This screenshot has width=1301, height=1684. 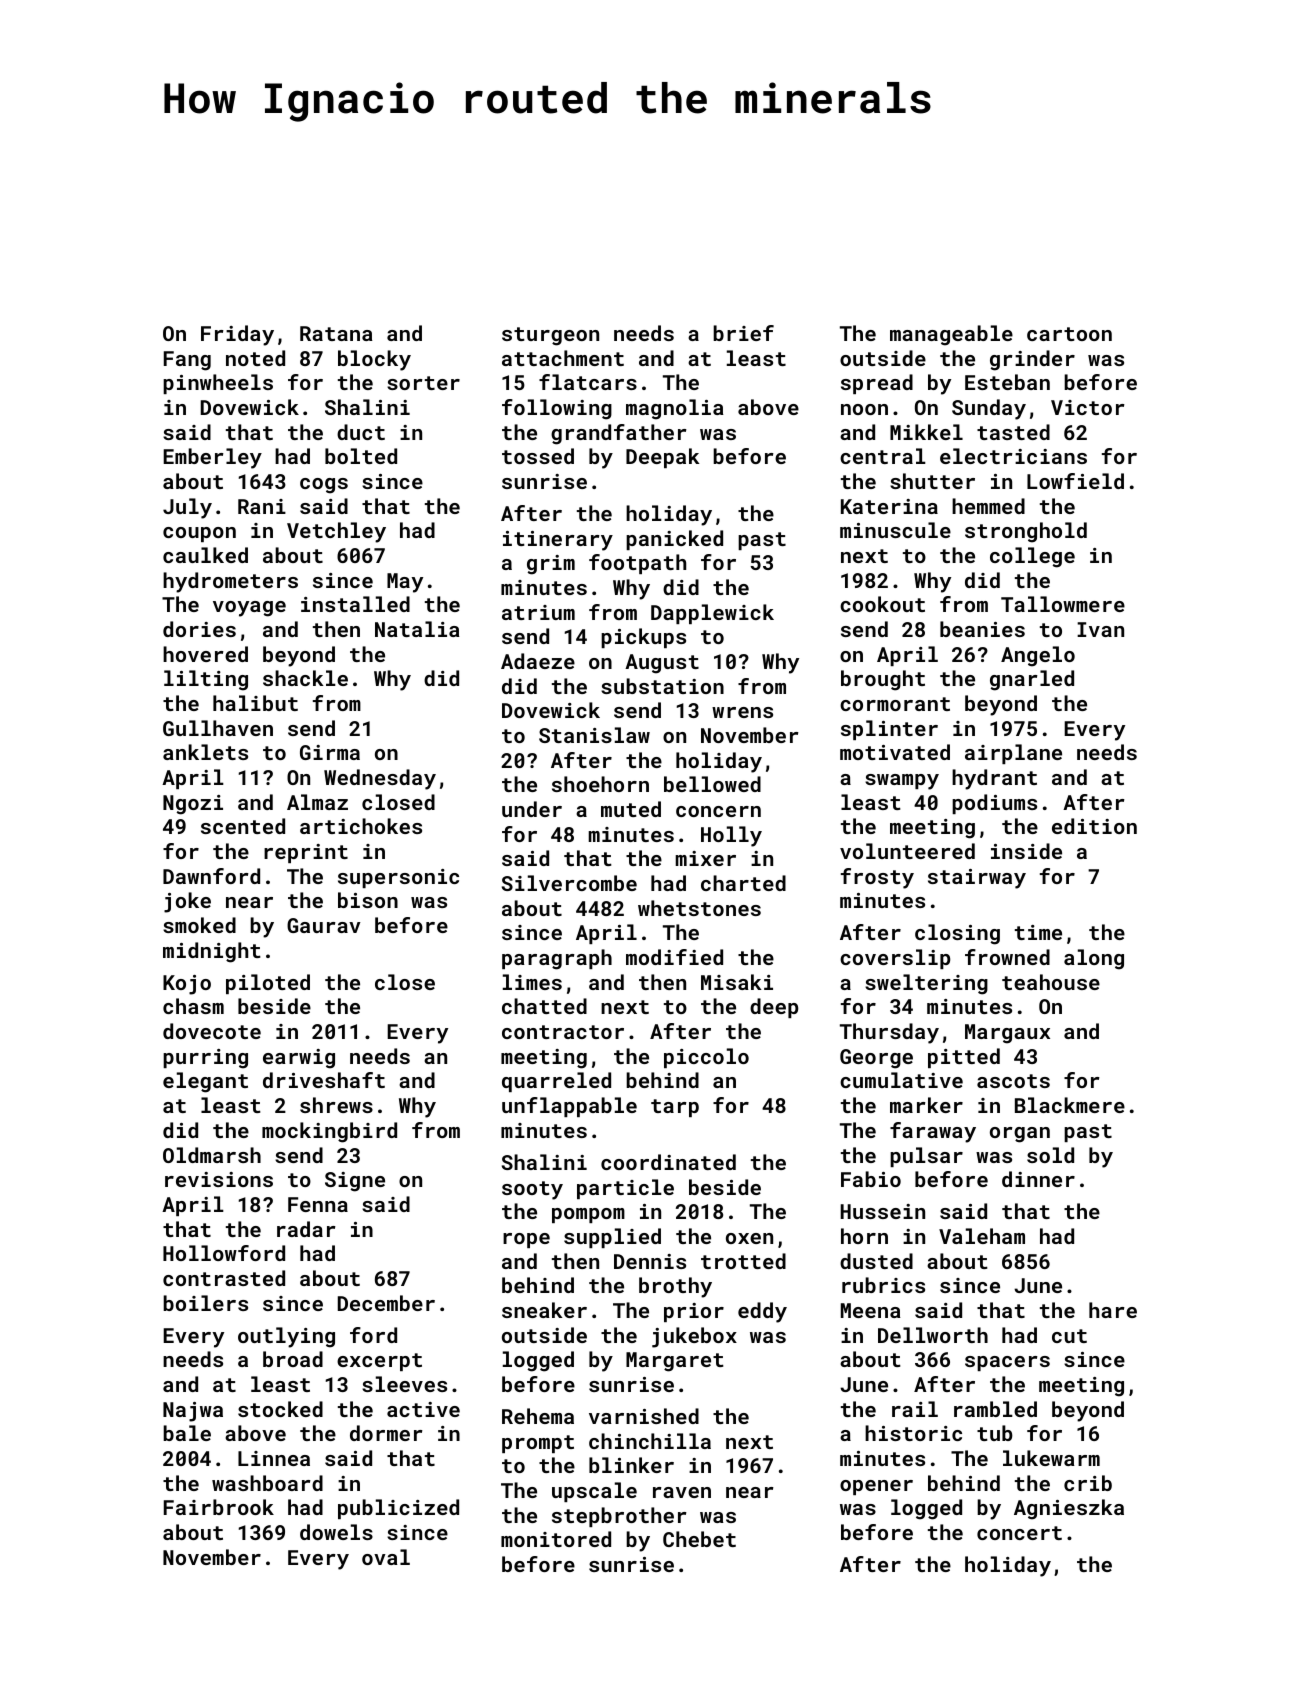 I want to click on Lowfield, so click(x=1075, y=481).
